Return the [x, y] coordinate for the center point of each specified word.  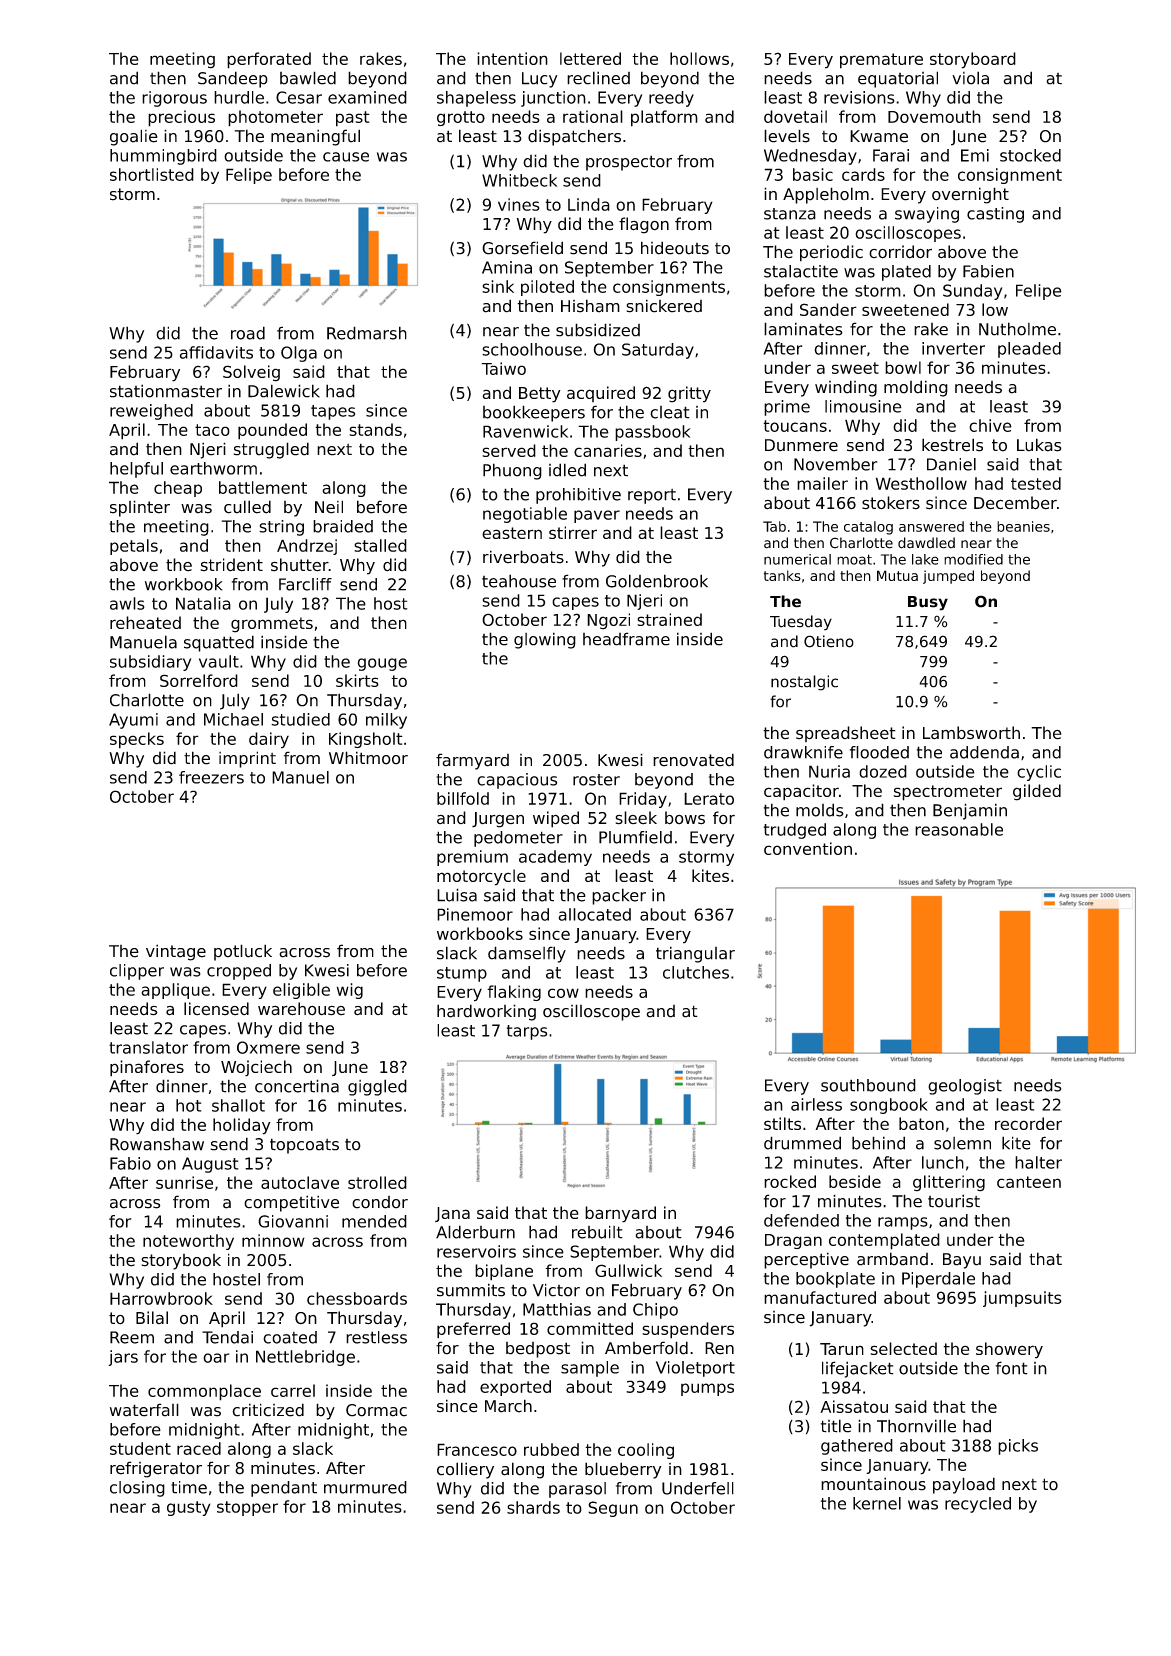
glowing [545, 640]
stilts [782, 1123]
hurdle [239, 97]
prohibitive [578, 496]
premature [881, 61]
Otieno [829, 641]
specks [137, 740]
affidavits [216, 352]
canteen [1029, 1182]
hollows [699, 58]
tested [1036, 483]
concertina [297, 1086]
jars [123, 1358]
